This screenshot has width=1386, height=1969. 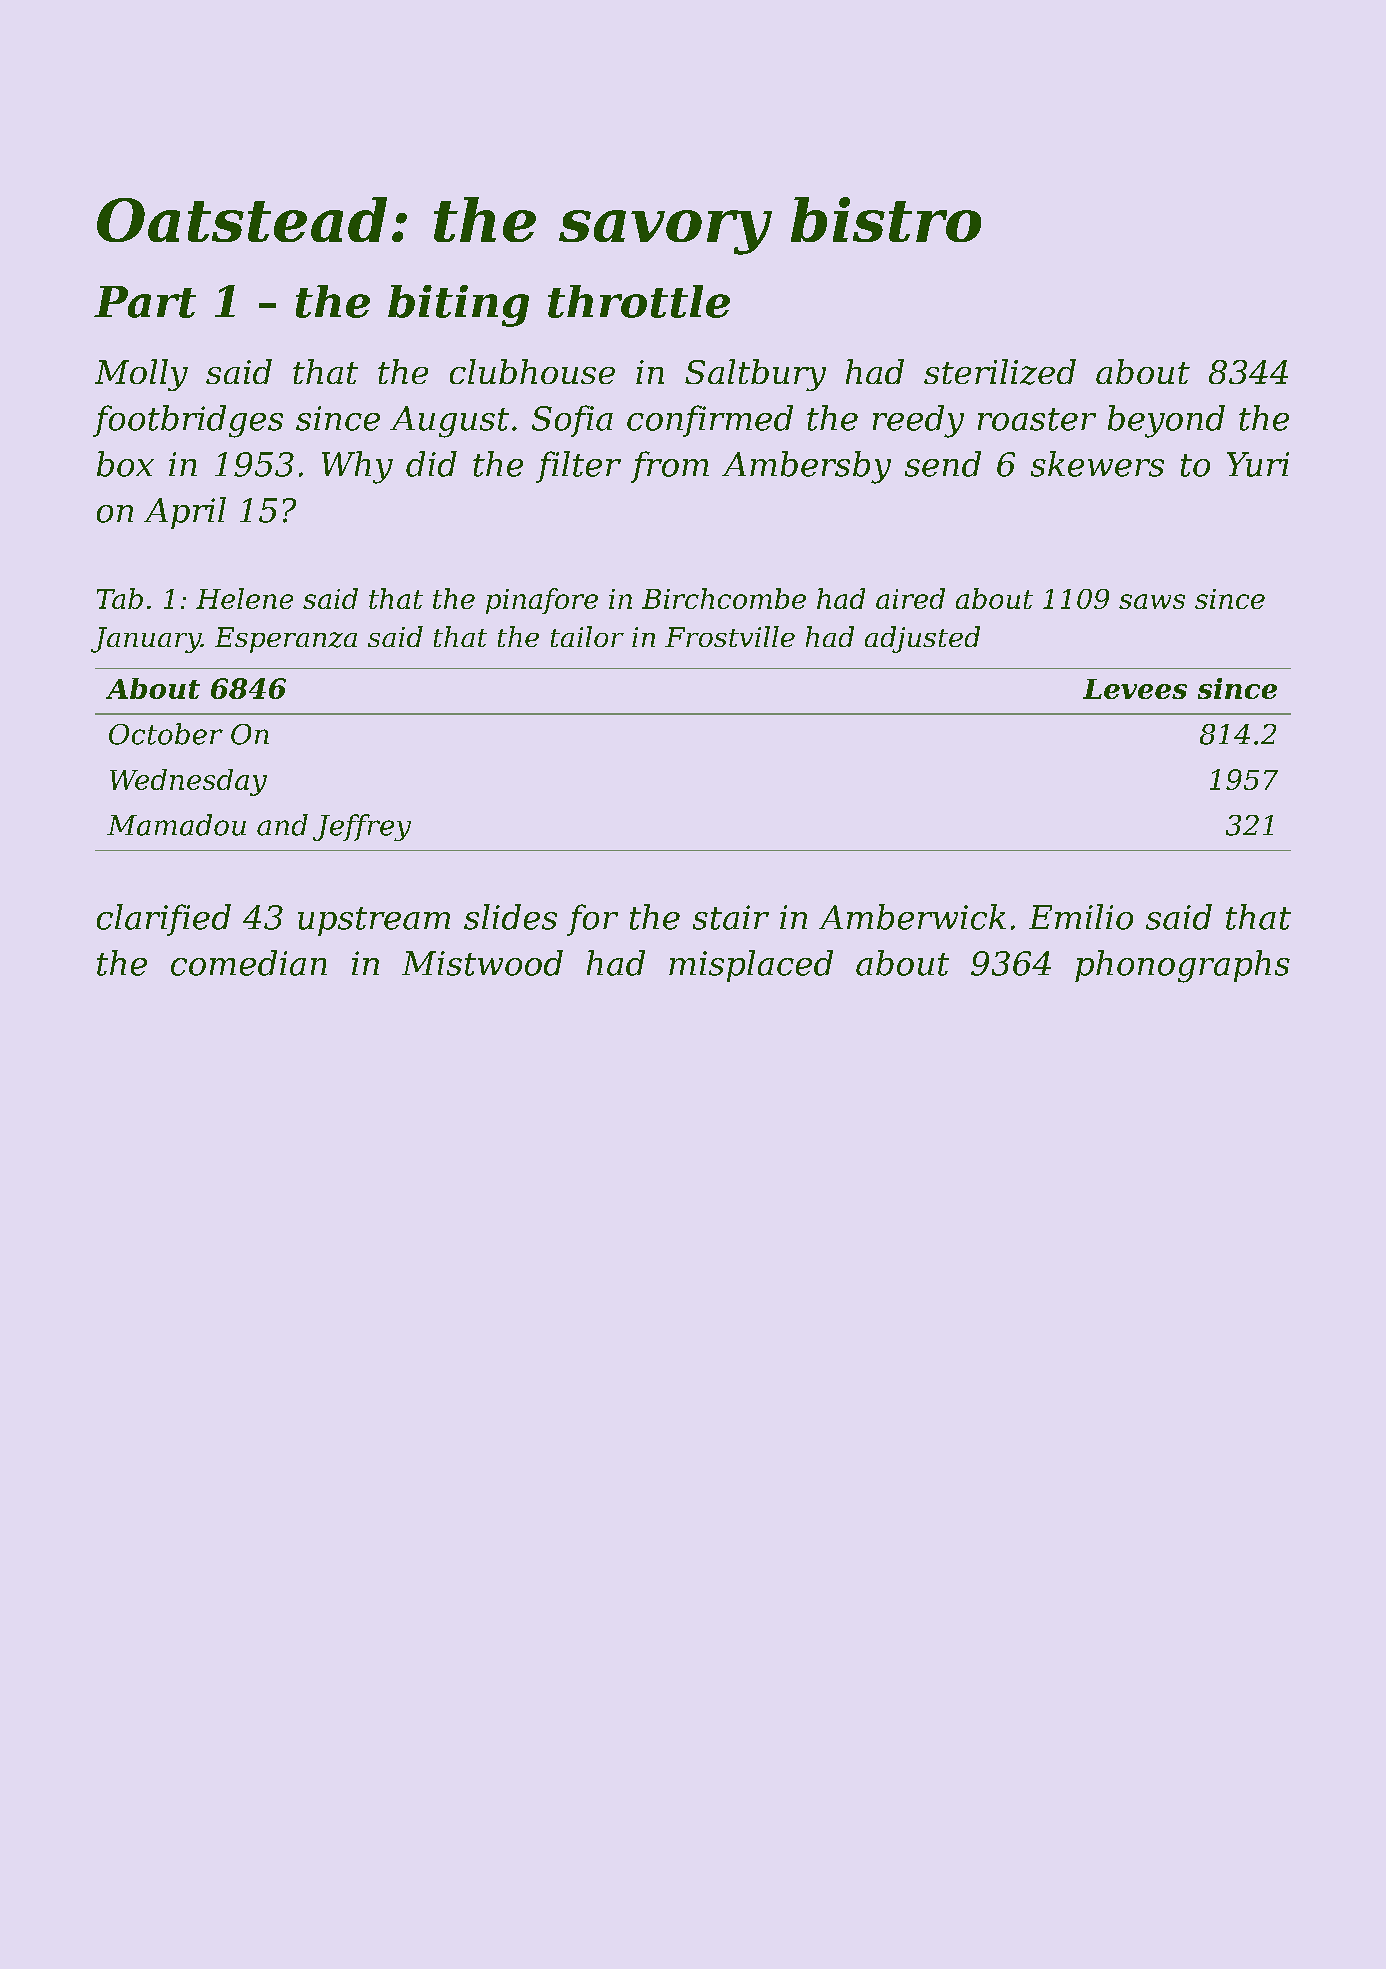 What do you see at coordinates (145, 302) in the screenshot?
I see `Part` at bounding box center [145, 302].
